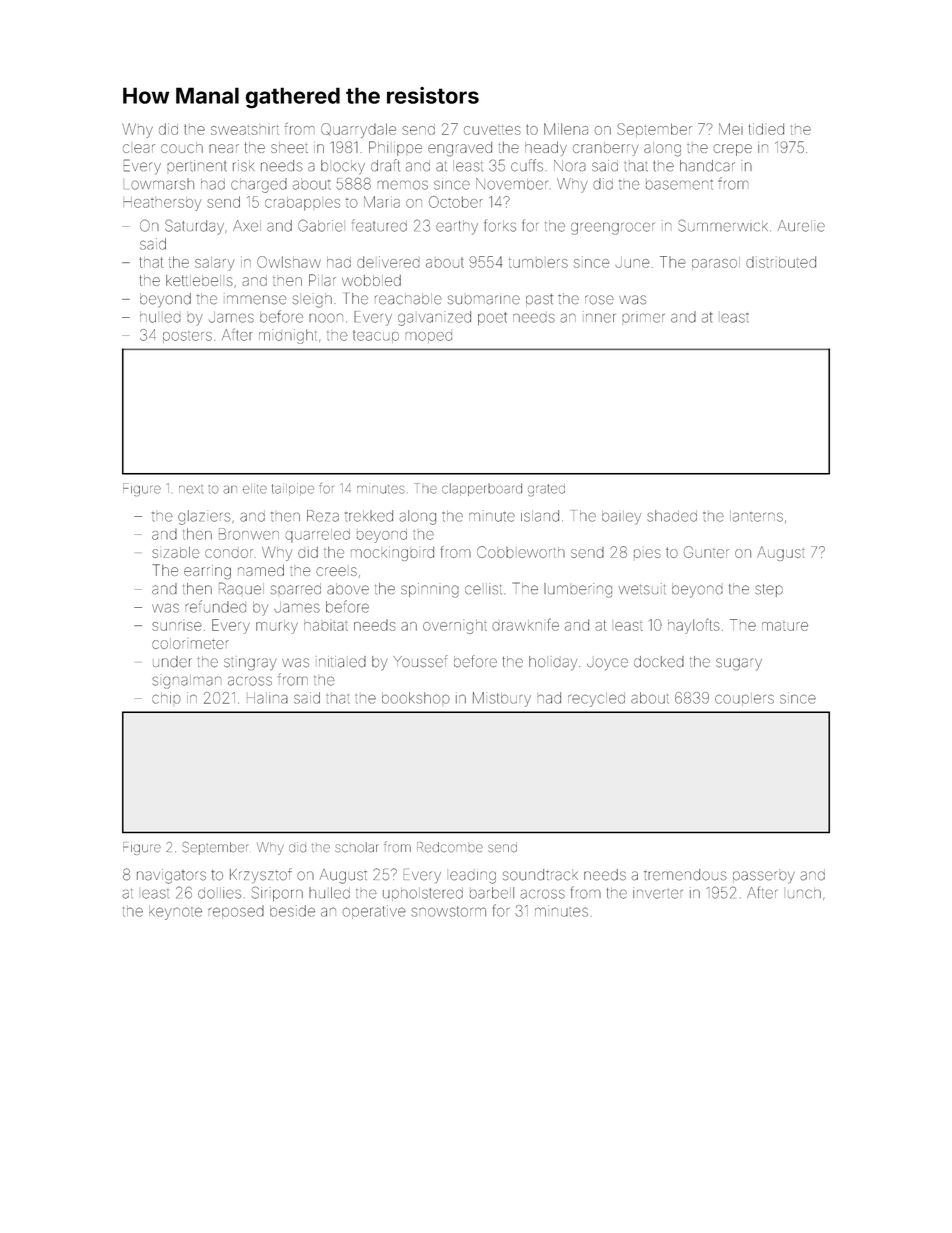 The image size is (952, 1233). I want to click on Mistbury, so click(502, 699).
